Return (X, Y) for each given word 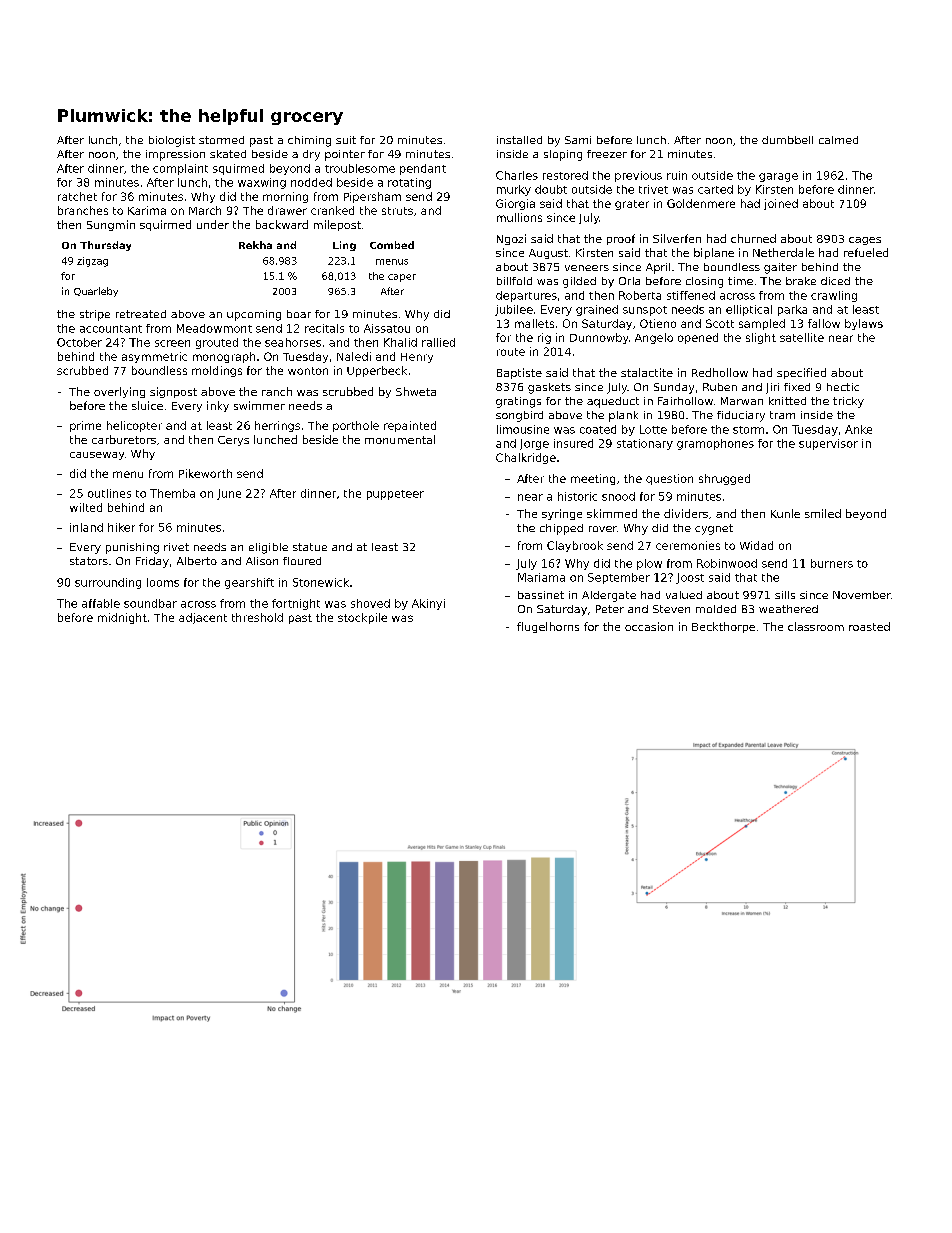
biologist (172, 141)
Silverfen (677, 238)
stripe (95, 315)
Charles (517, 175)
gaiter (780, 268)
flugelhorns (548, 627)
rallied (438, 342)
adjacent (203, 618)
